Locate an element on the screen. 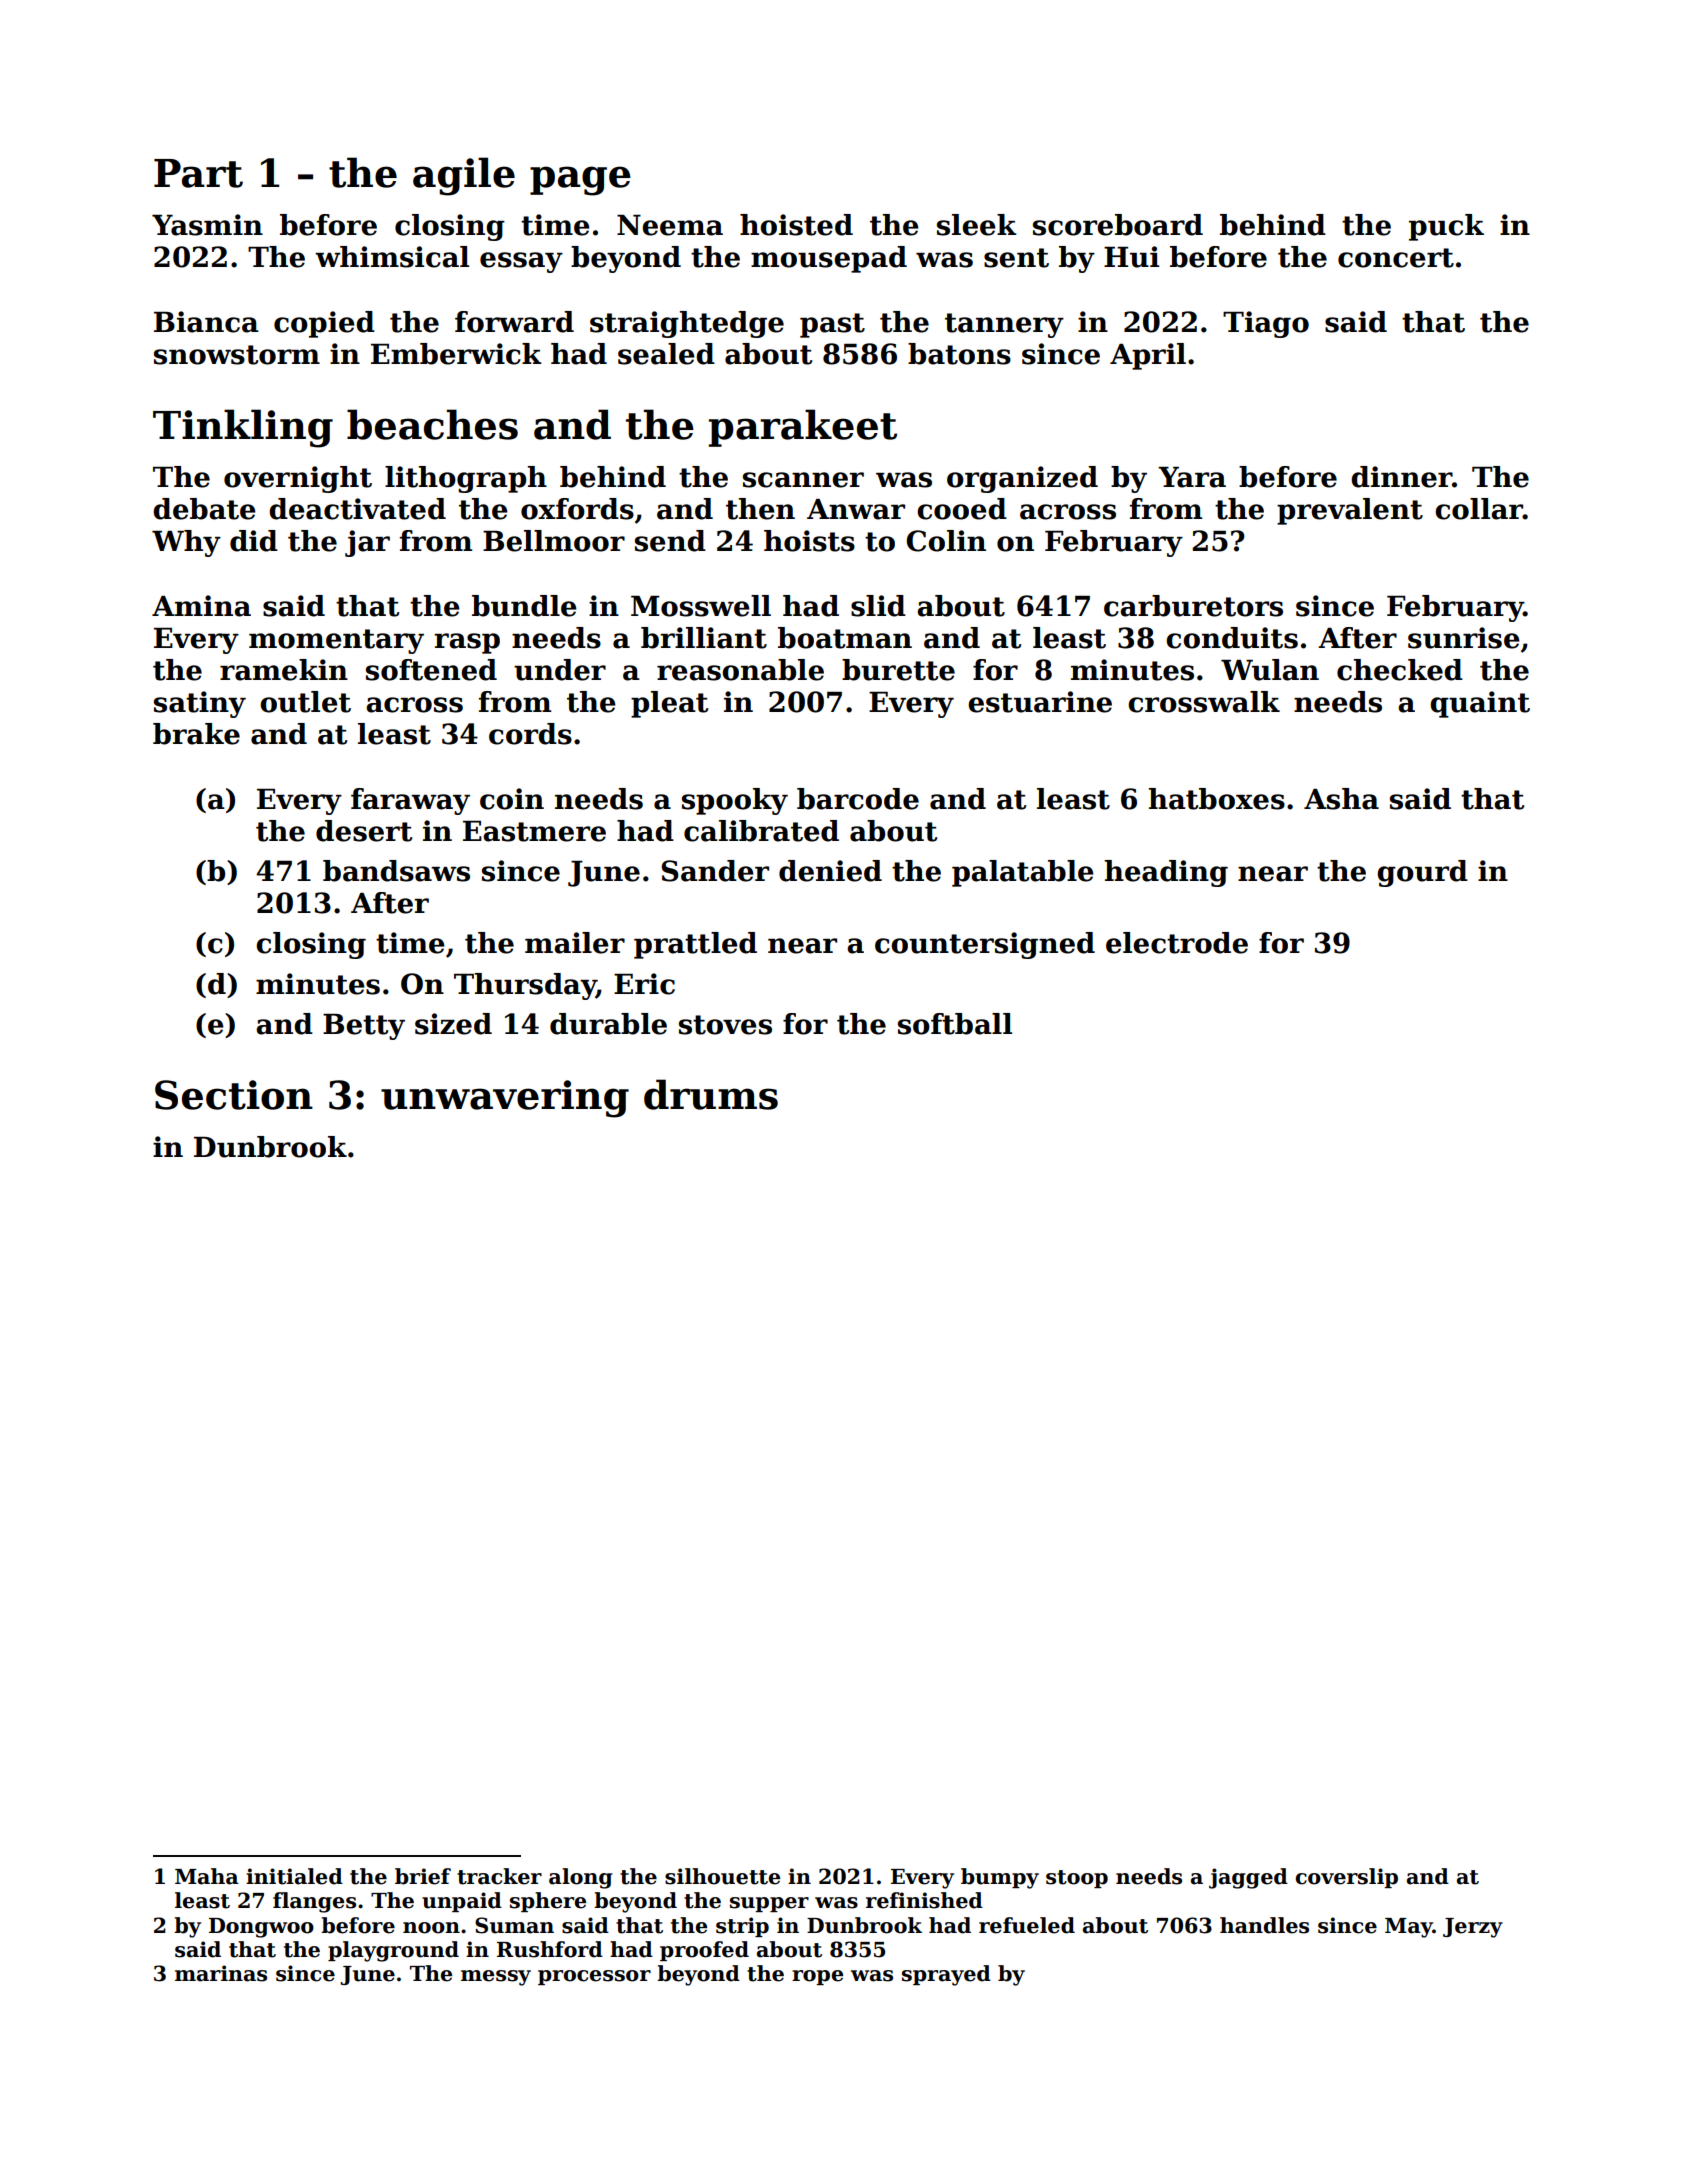 Image resolution: width=1683 pixels, height=2178 pixels. coverslip is located at coordinates (1347, 1878).
